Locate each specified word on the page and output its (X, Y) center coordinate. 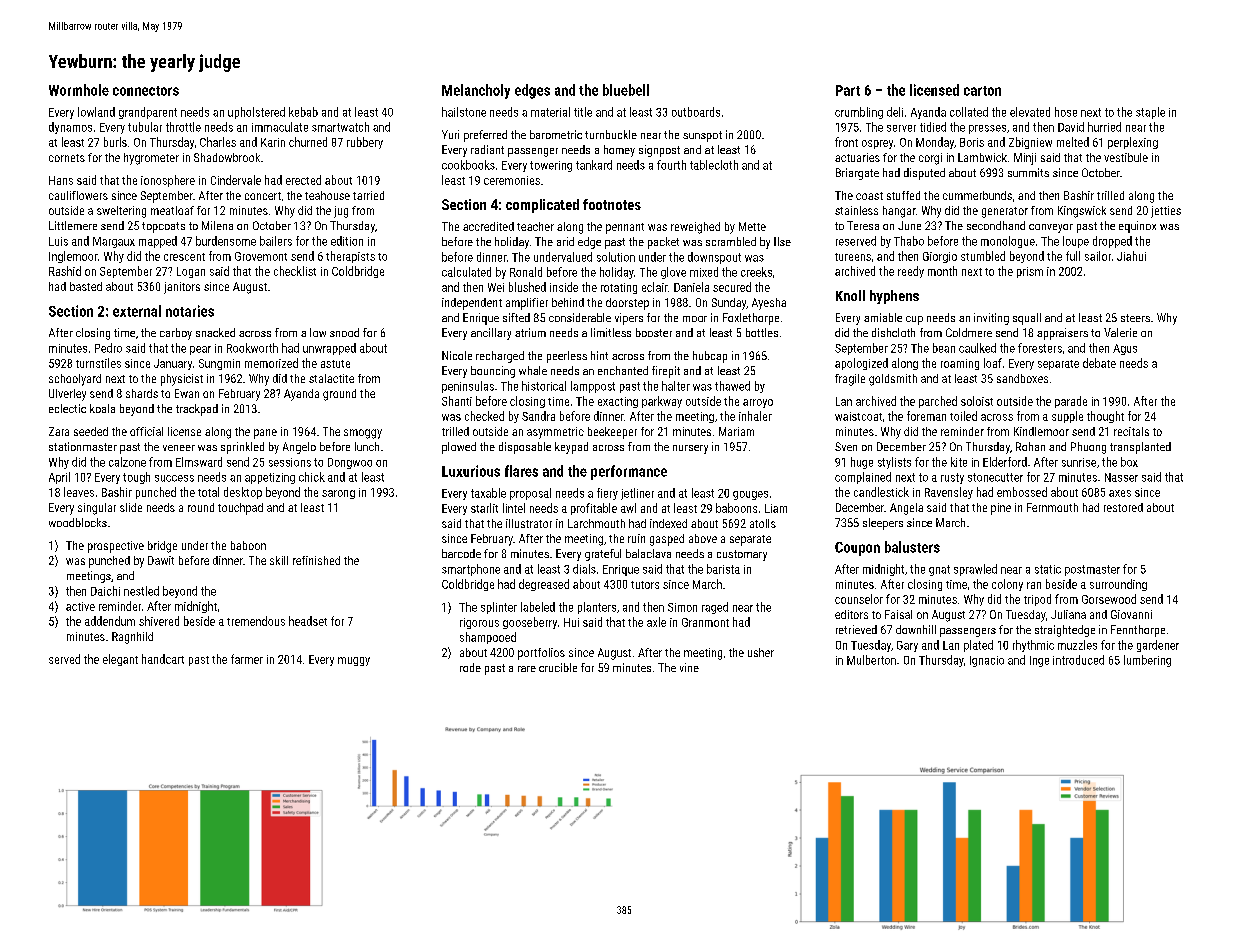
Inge (1039, 661)
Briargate (857, 174)
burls (115, 142)
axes (1120, 493)
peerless (567, 357)
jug (341, 212)
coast (869, 196)
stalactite (331, 378)
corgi (930, 159)
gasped (667, 540)
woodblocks (78, 522)
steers (1135, 318)
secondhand (996, 225)
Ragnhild (132, 638)
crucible (558, 667)
